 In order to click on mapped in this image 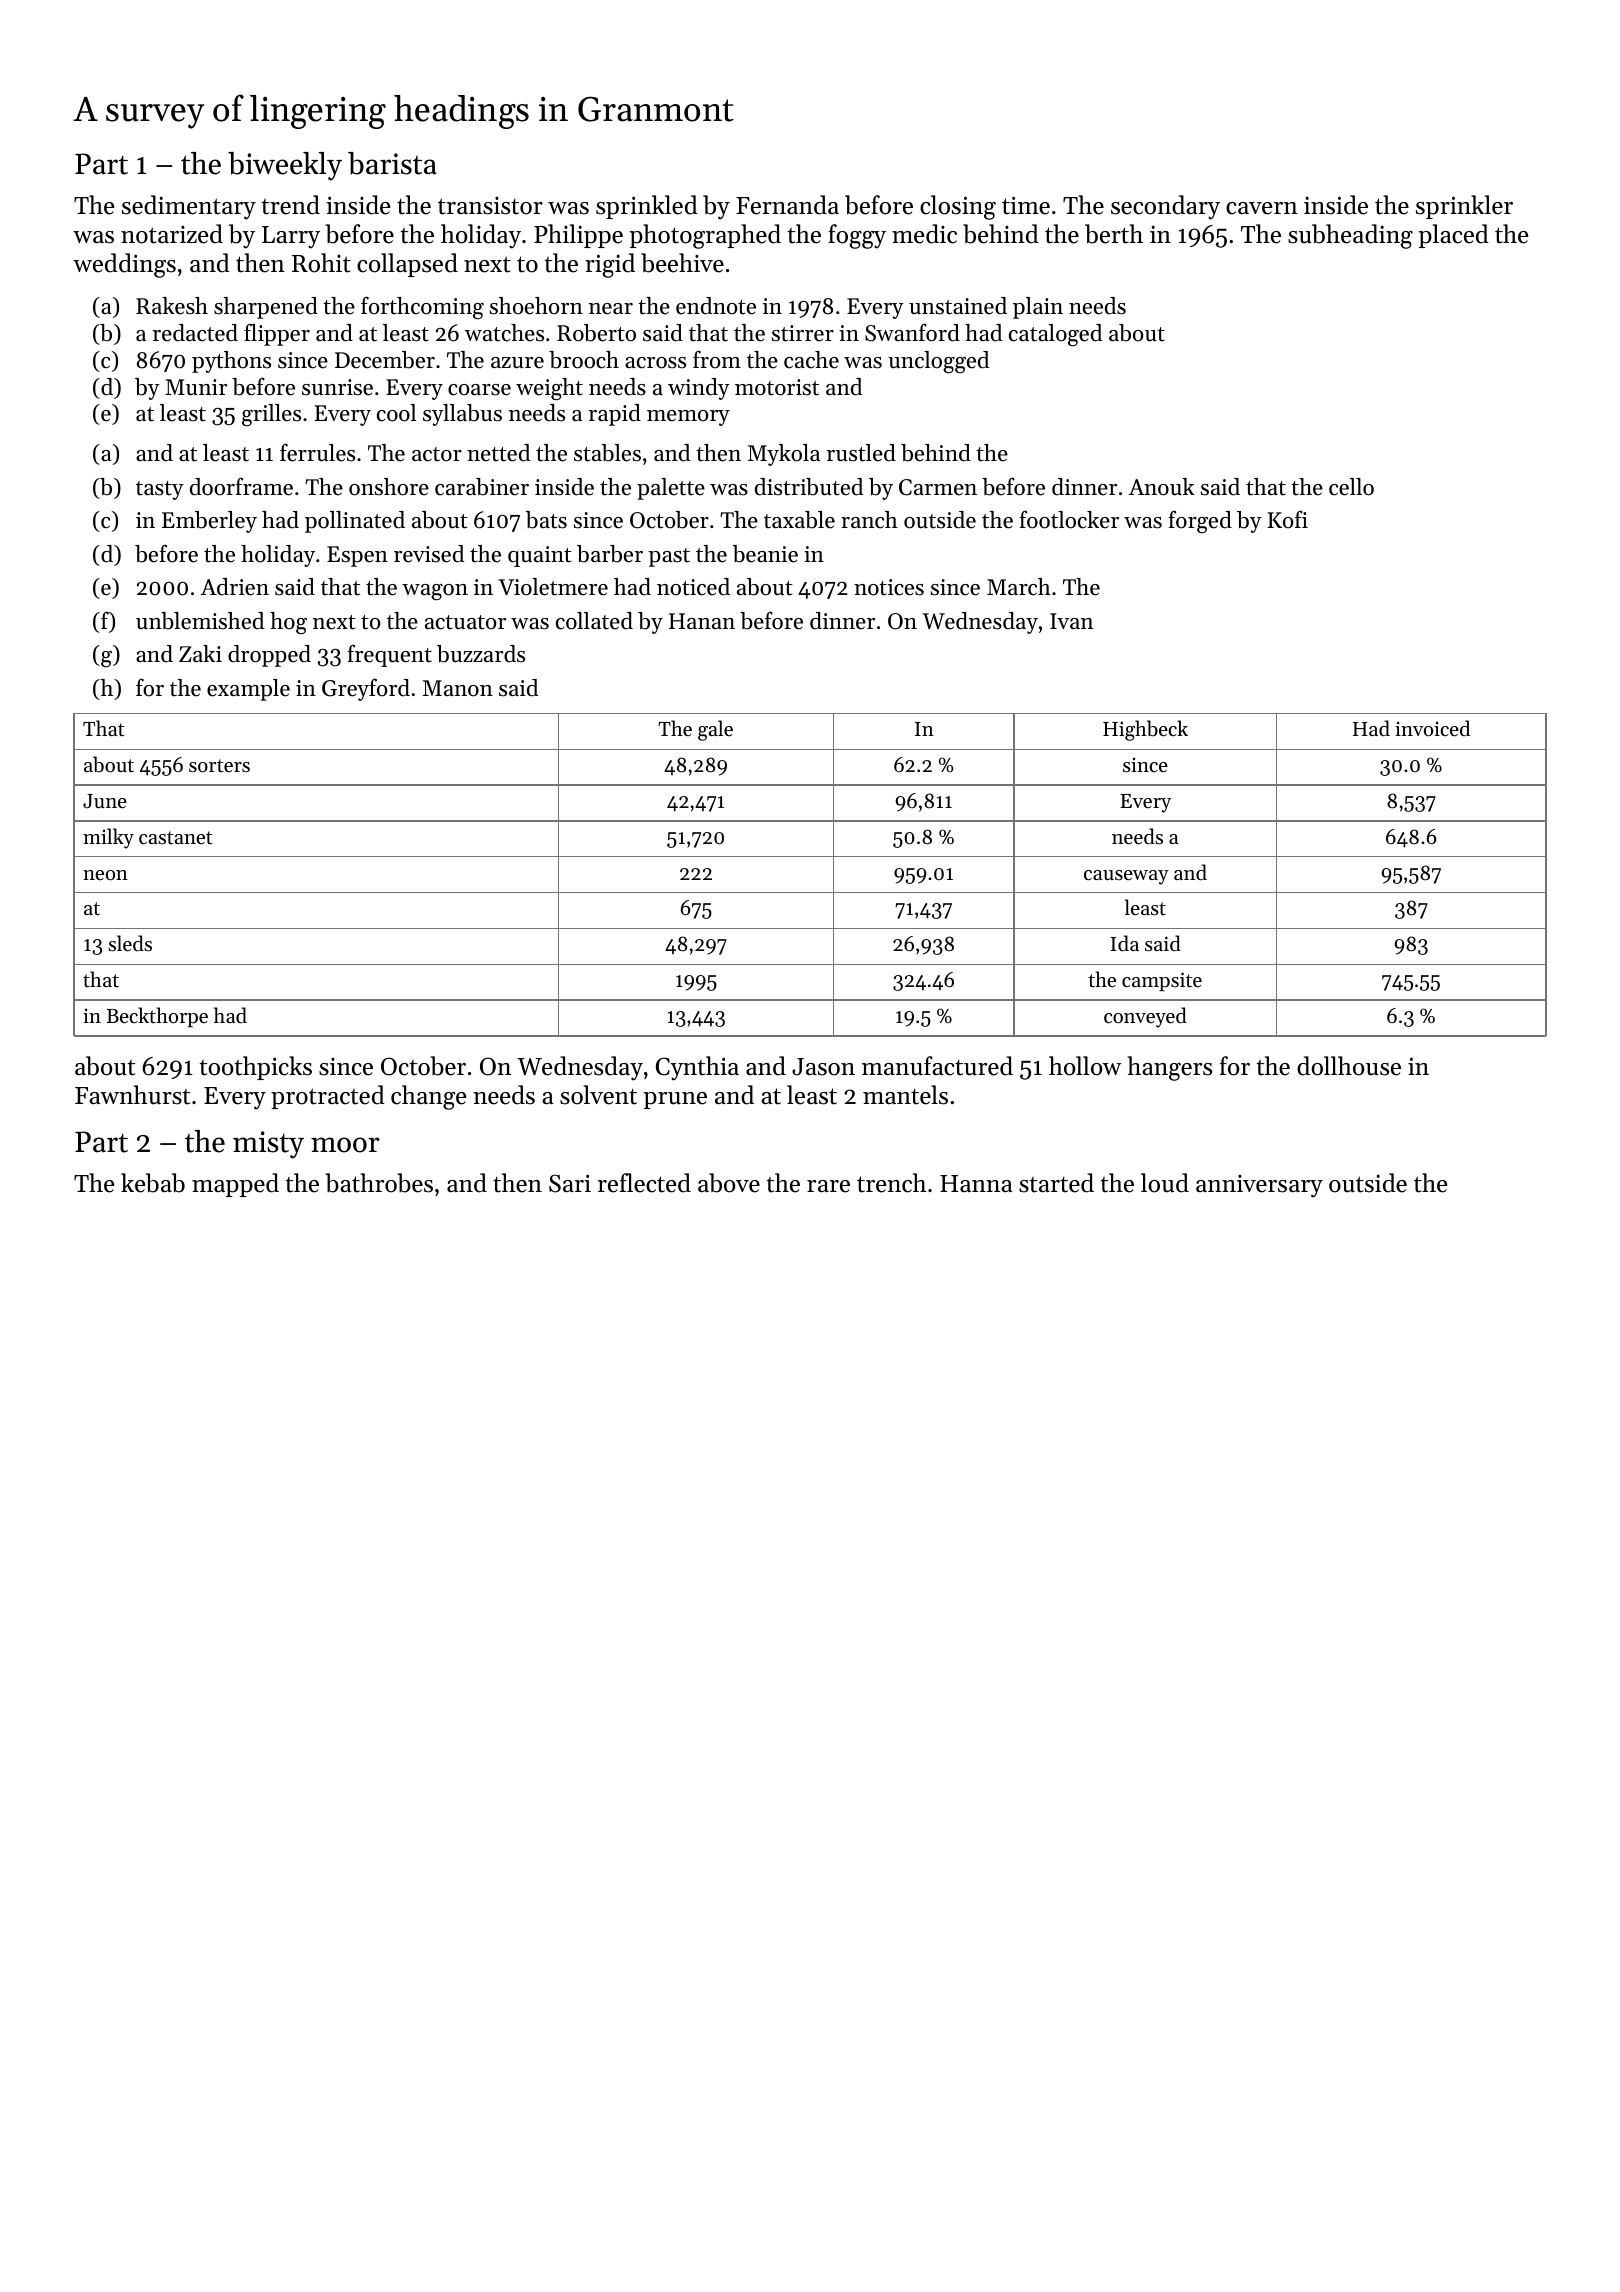, I will do `click(235, 1185)`.
